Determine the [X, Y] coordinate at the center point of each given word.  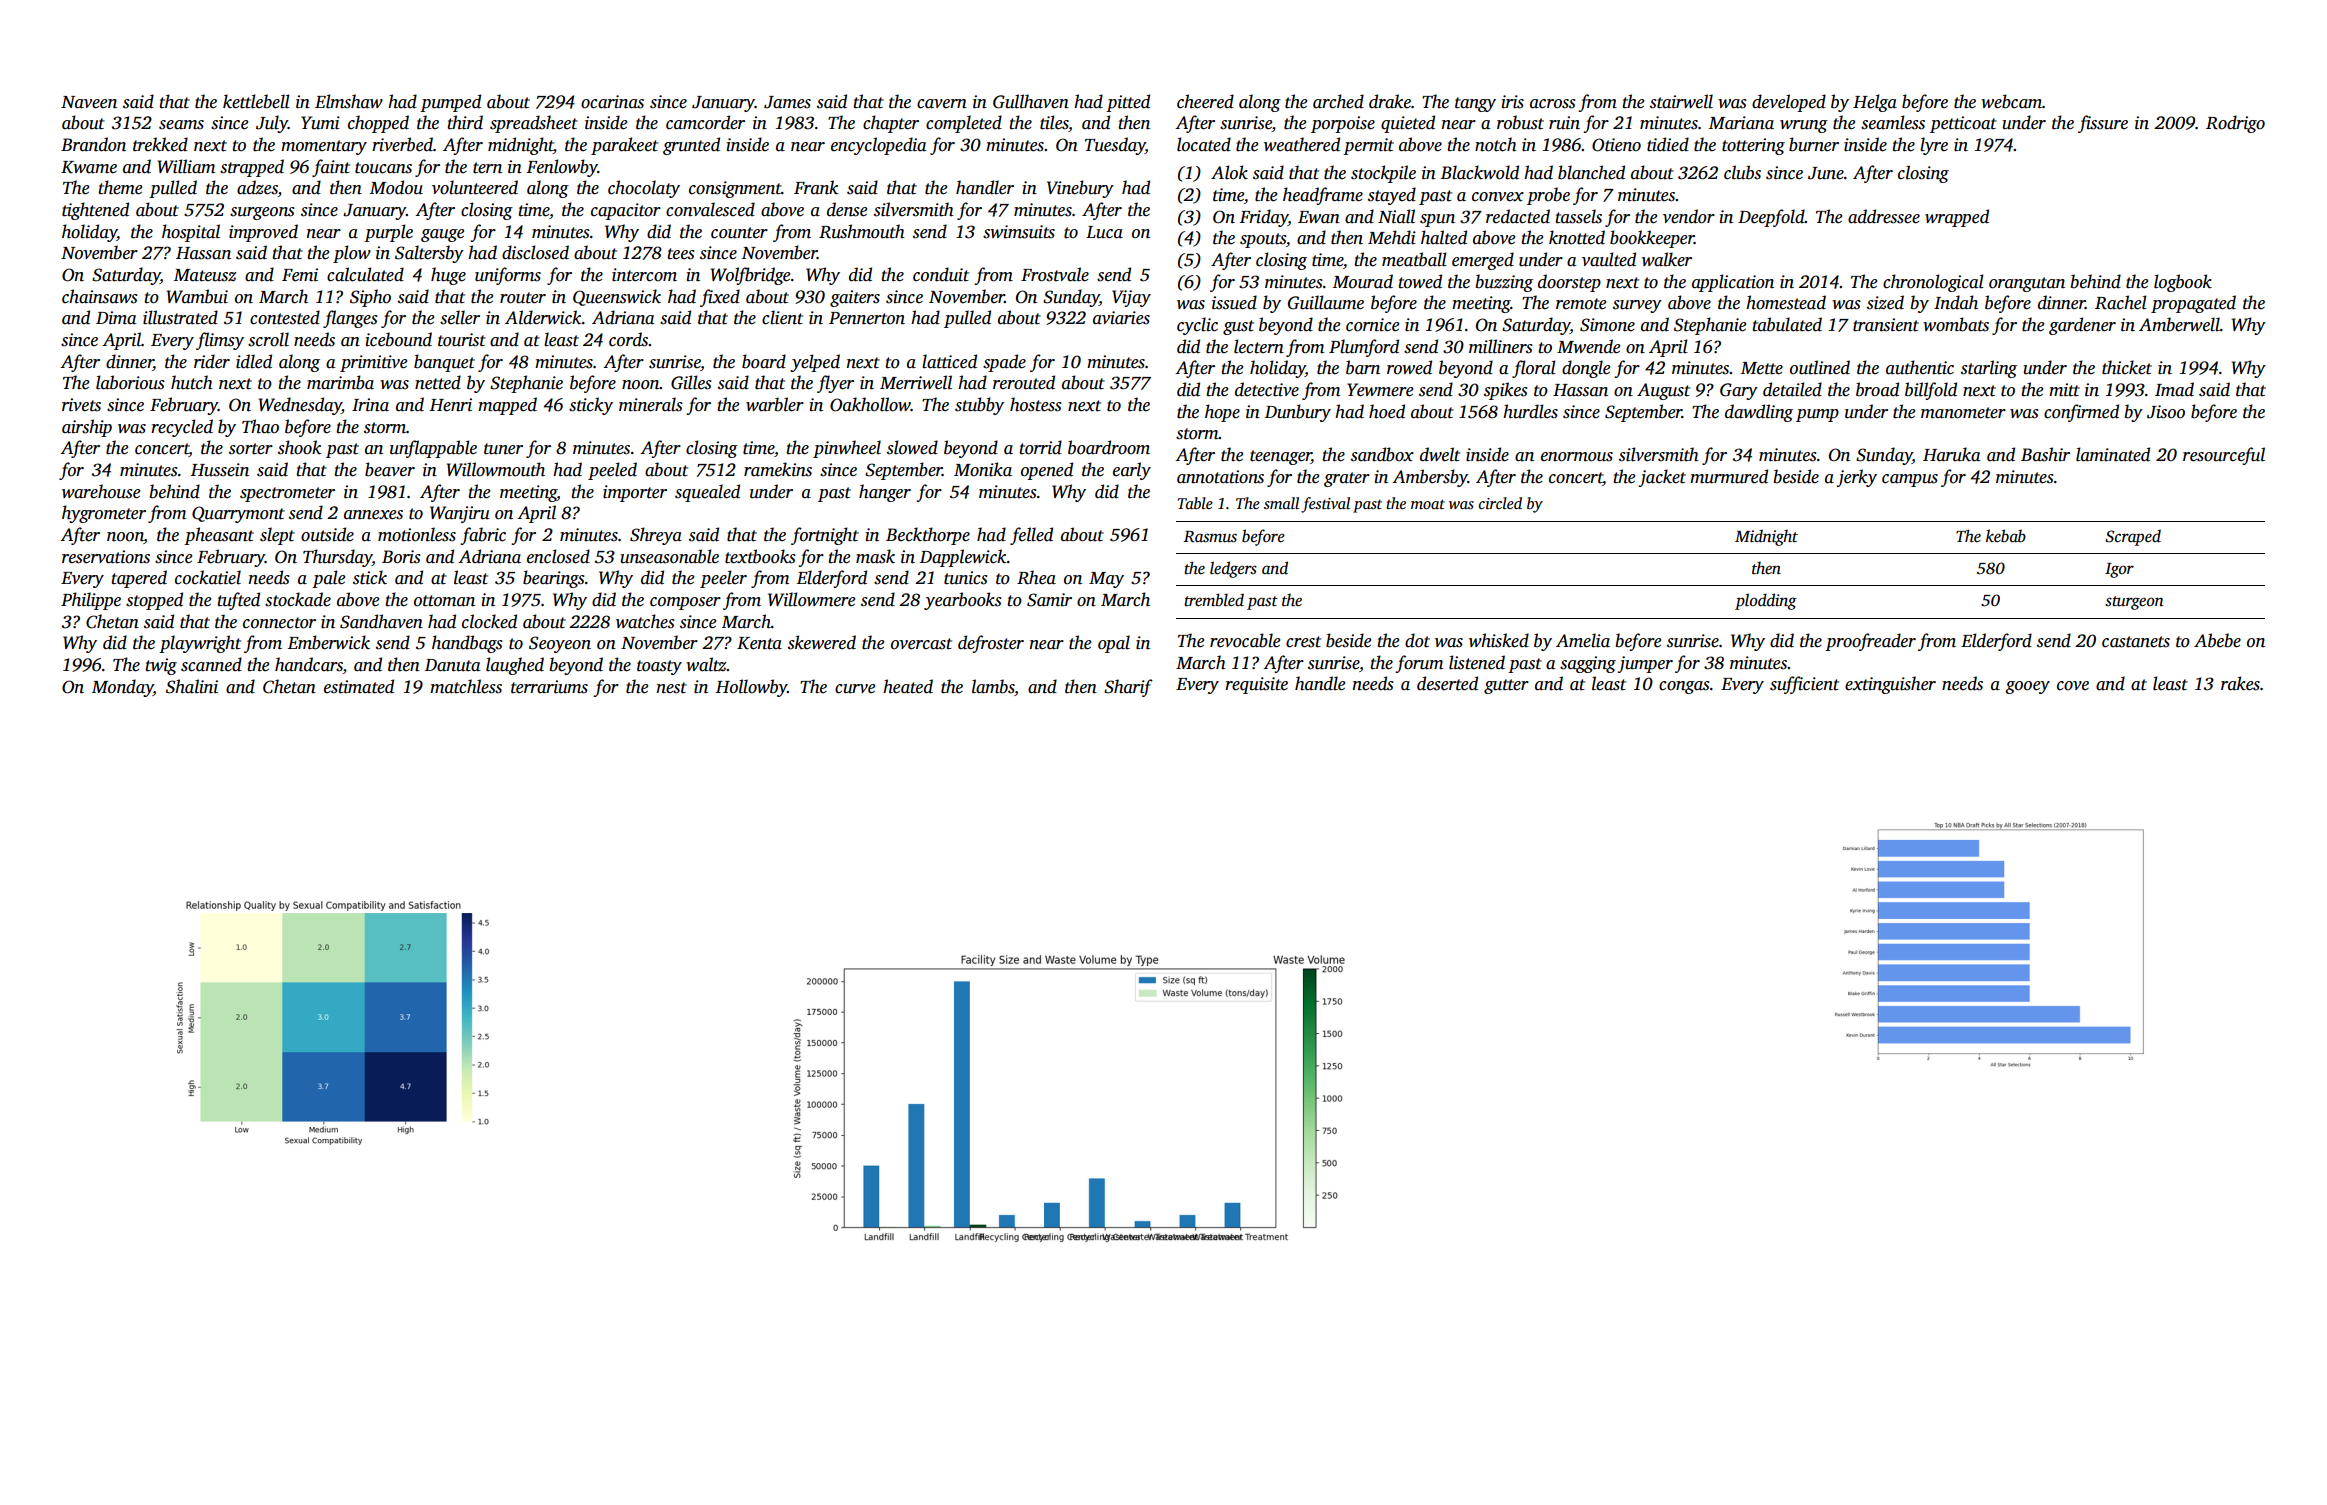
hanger [885, 493]
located [1204, 144]
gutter [1506, 686]
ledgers [1233, 569]
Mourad [1363, 281]
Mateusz [205, 275]
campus [1910, 480]
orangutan [2027, 284]
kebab [2006, 536]
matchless [466, 686]
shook [299, 447]
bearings [554, 579]
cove [2073, 686]
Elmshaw [349, 101]
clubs [1742, 172]
